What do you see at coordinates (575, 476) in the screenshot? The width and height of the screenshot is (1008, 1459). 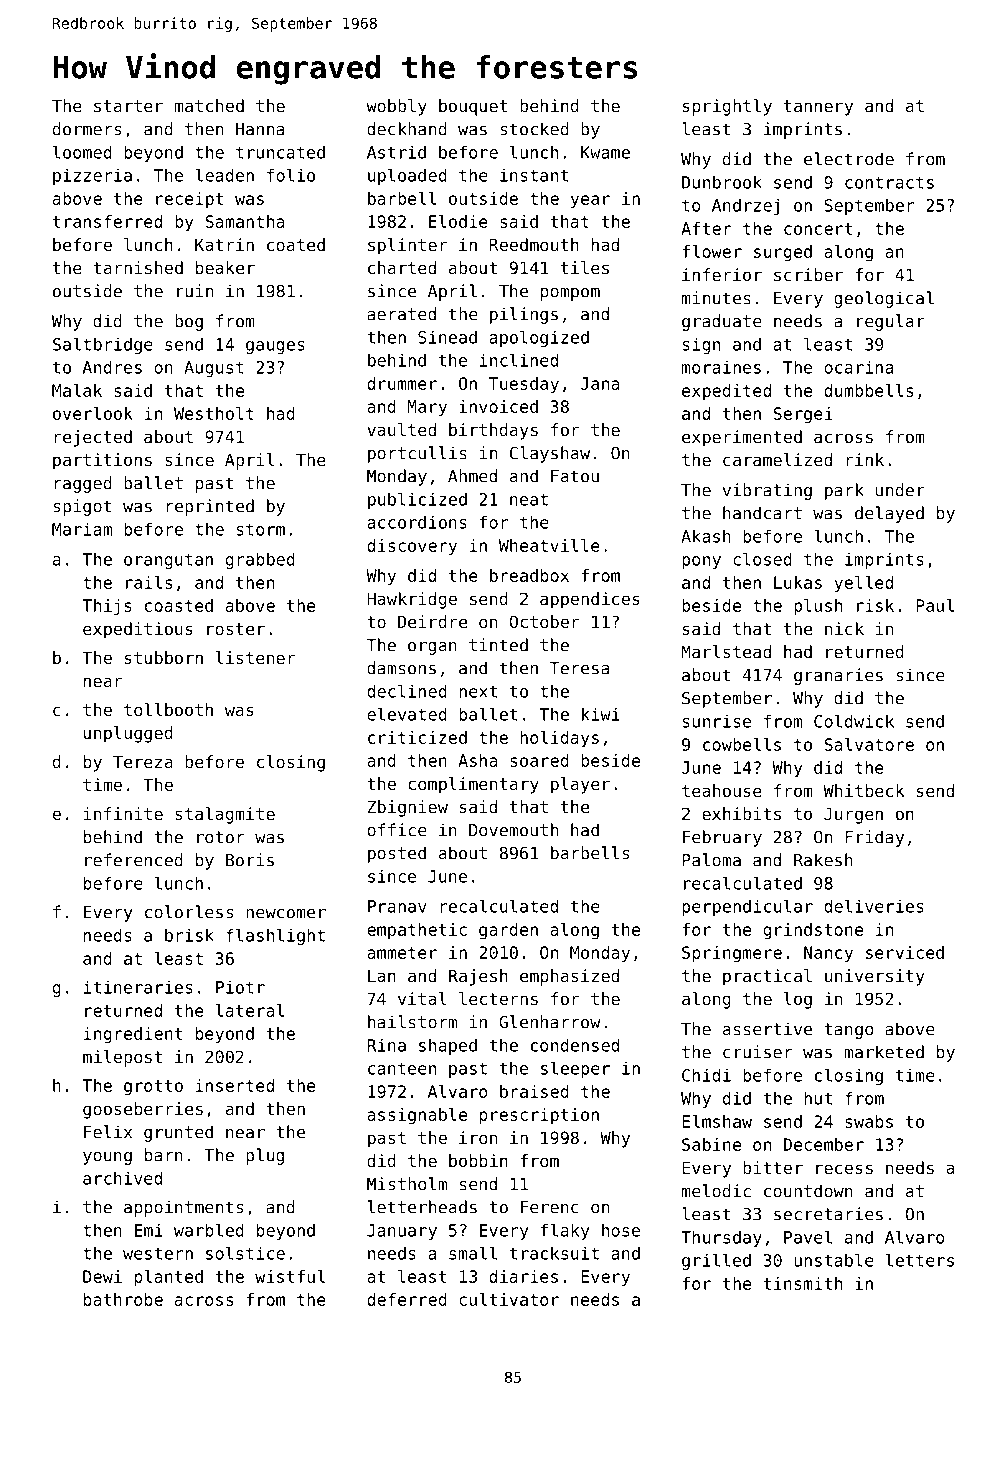 I see `Fatou` at bounding box center [575, 476].
